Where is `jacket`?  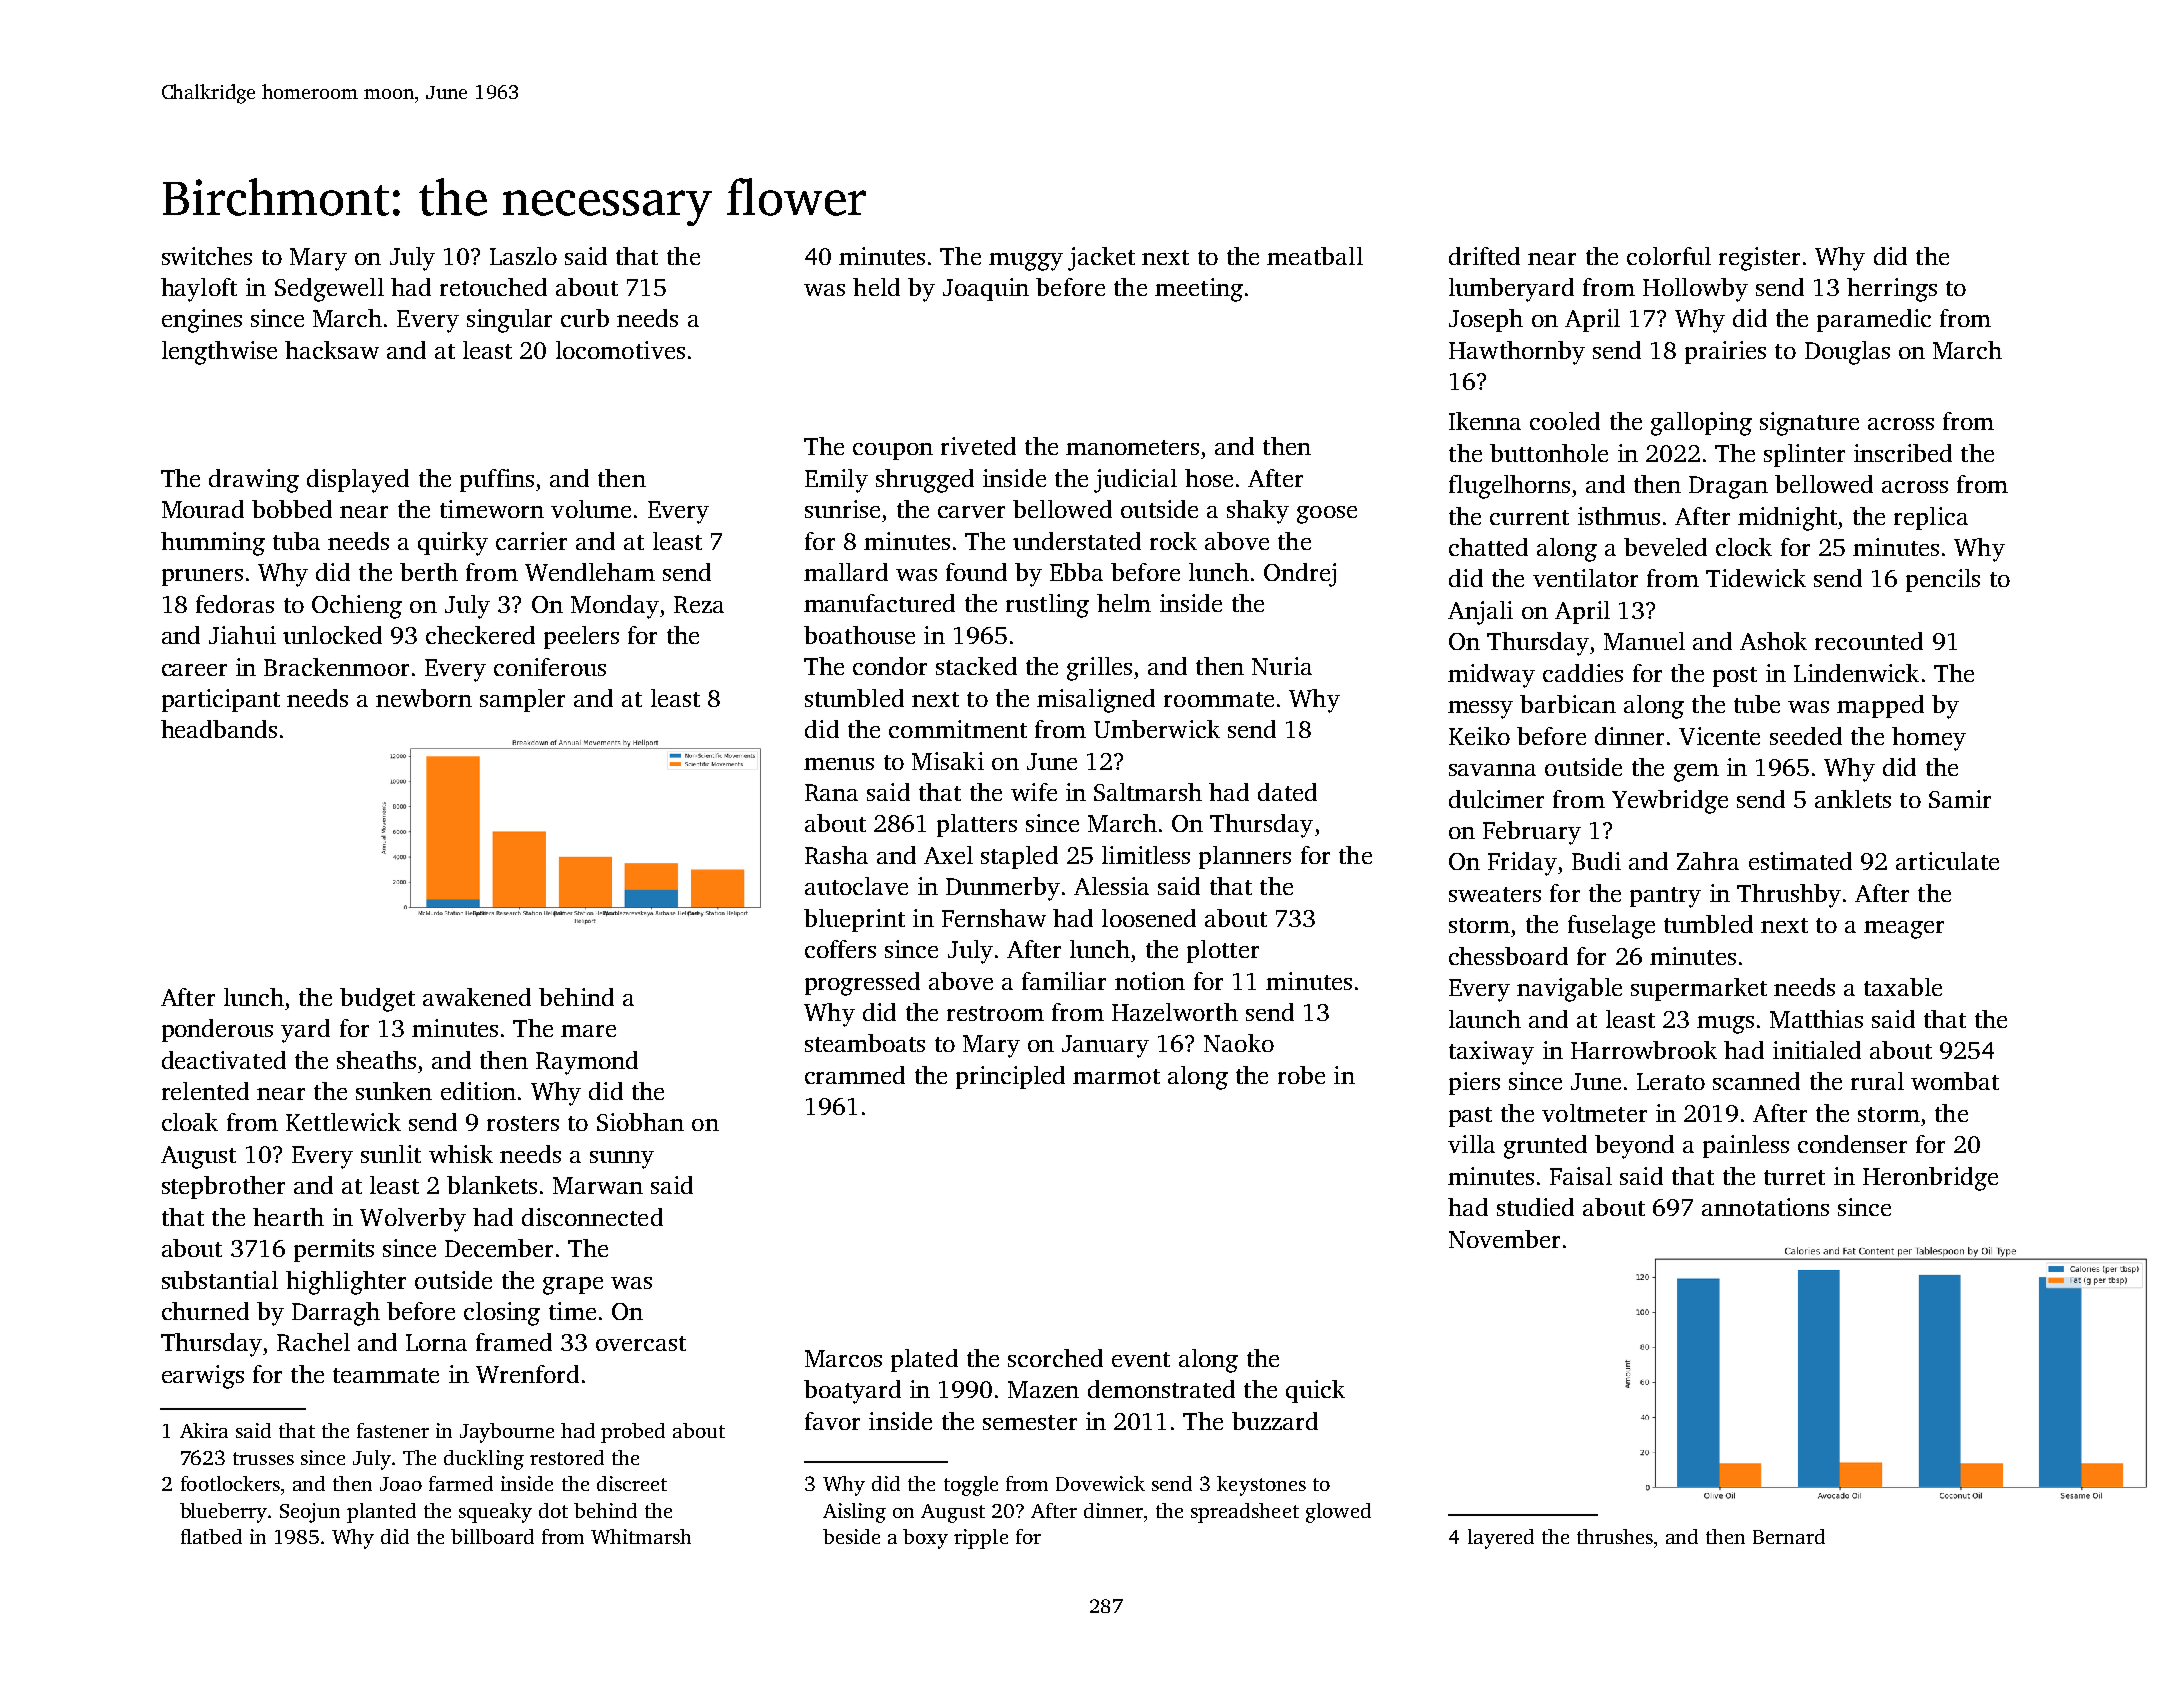 jacket is located at coordinates (1101, 259).
